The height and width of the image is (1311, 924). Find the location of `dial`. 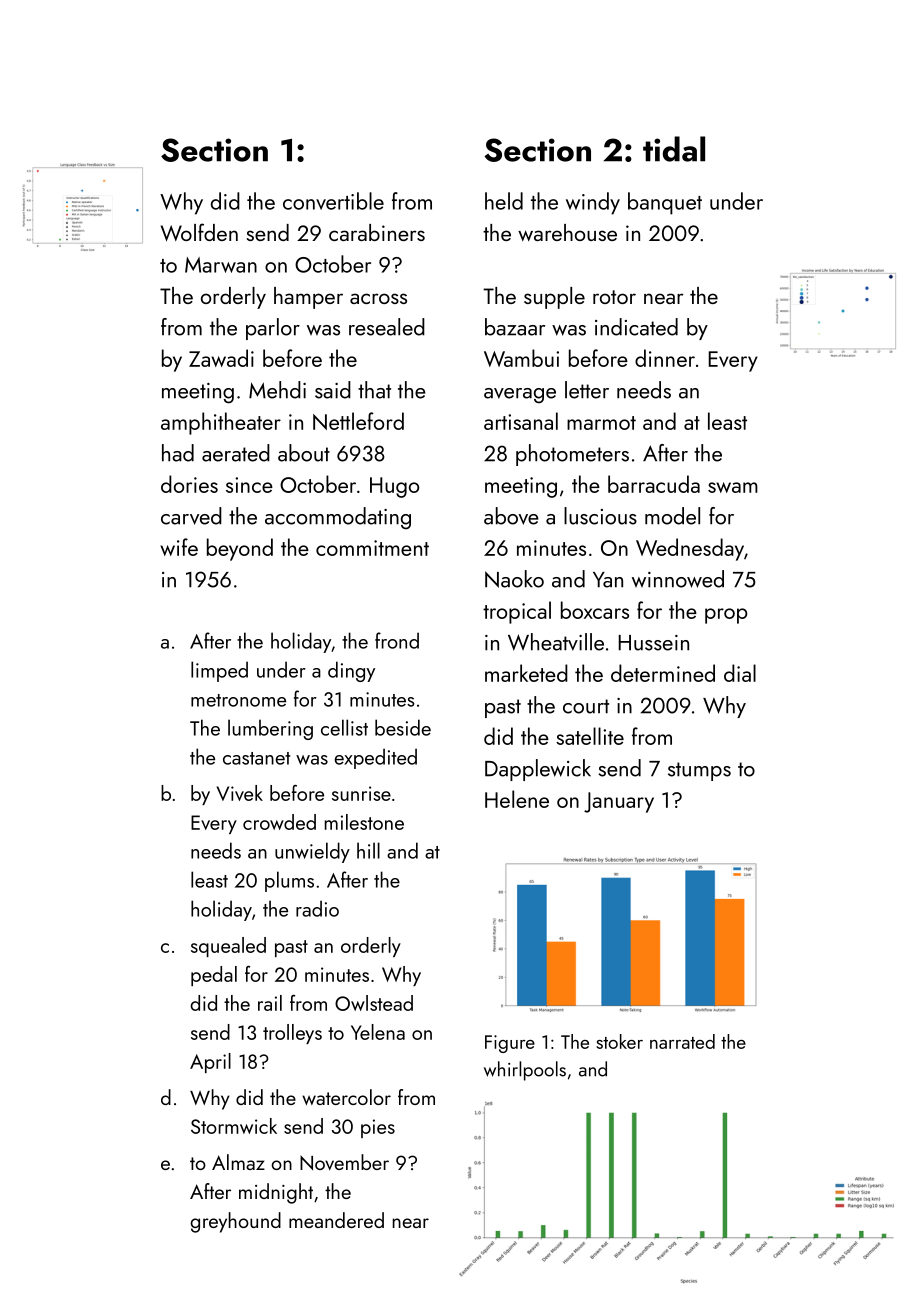

dial is located at coordinates (740, 673).
